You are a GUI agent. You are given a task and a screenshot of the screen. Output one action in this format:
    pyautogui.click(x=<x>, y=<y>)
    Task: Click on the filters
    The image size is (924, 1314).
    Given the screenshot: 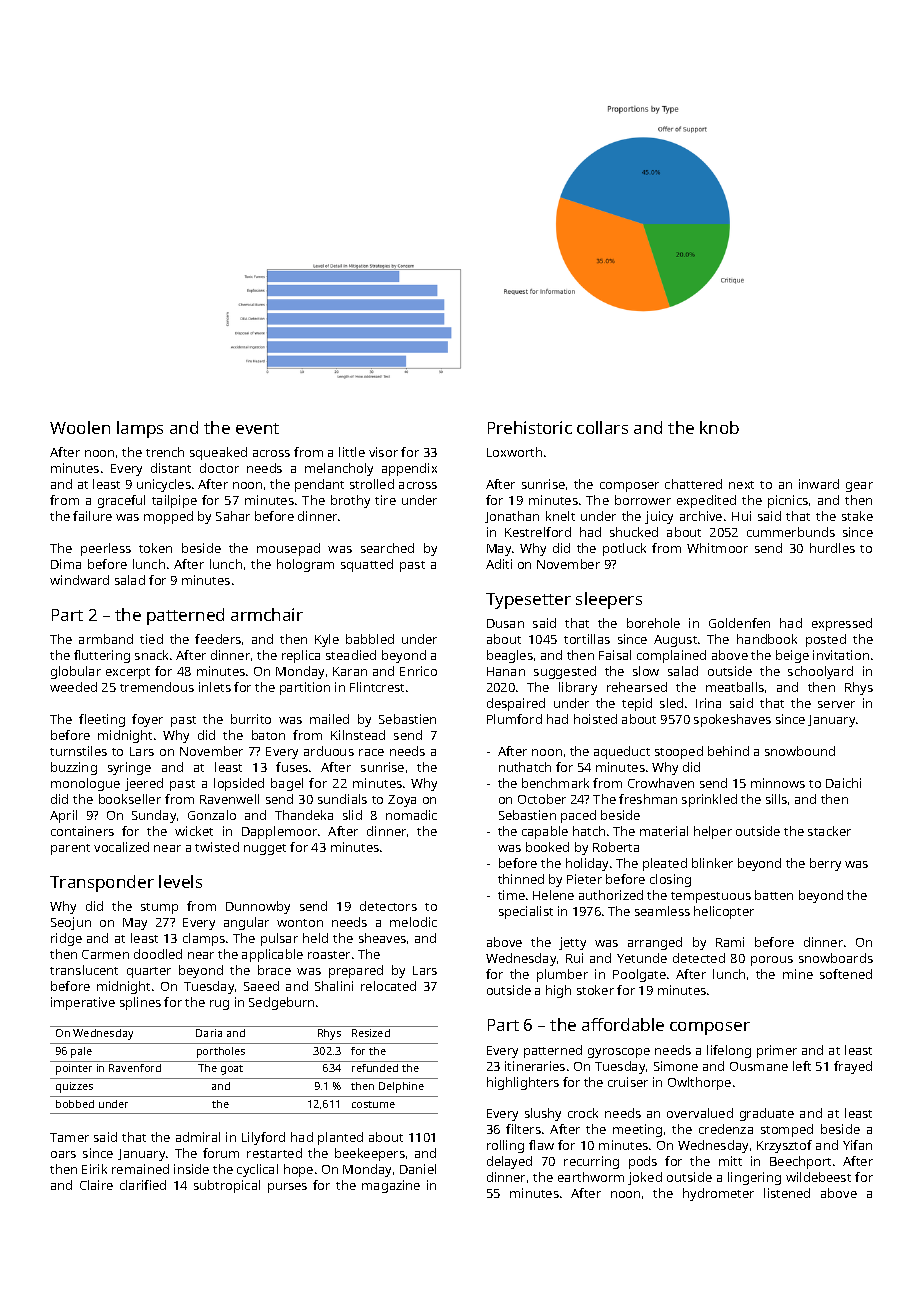 What is the action you would take?
    pyautogui.click(x=523, y=1129)
